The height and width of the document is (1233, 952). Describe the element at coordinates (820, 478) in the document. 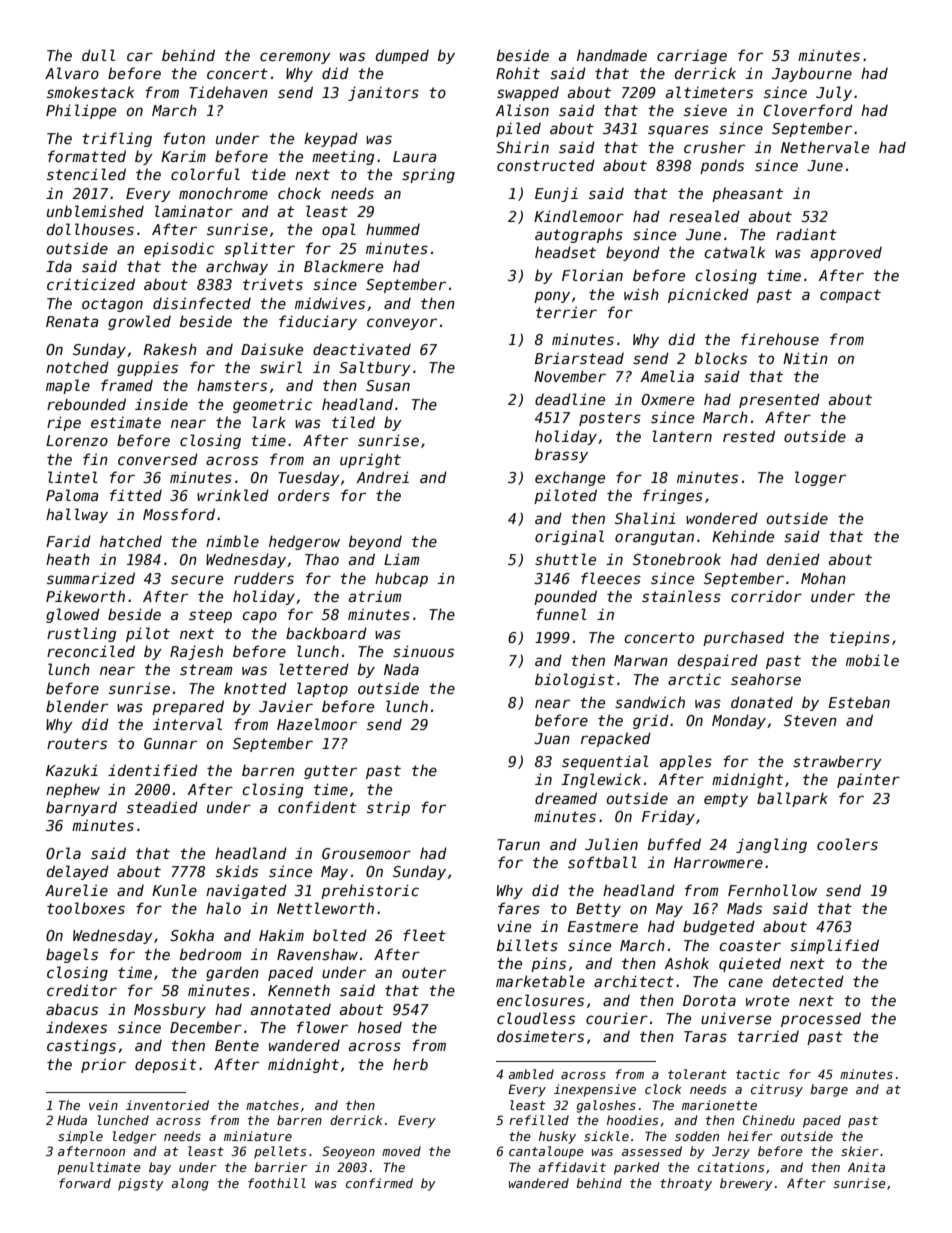

I see `logger` at that location.
